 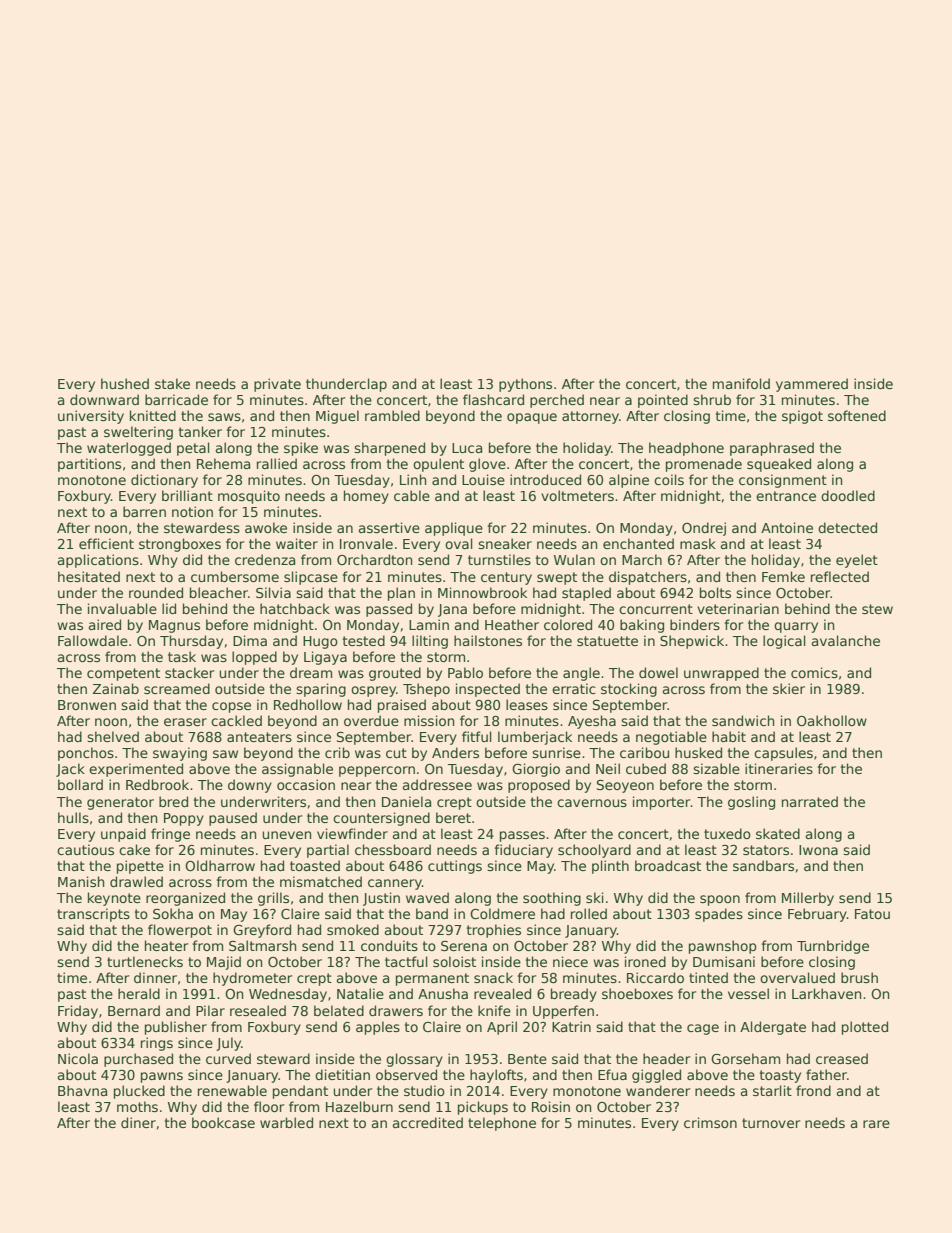 What do you see at coordinates (381, 899) in the screenshot?
I see `Justin` at bounding box center [381, 899].
